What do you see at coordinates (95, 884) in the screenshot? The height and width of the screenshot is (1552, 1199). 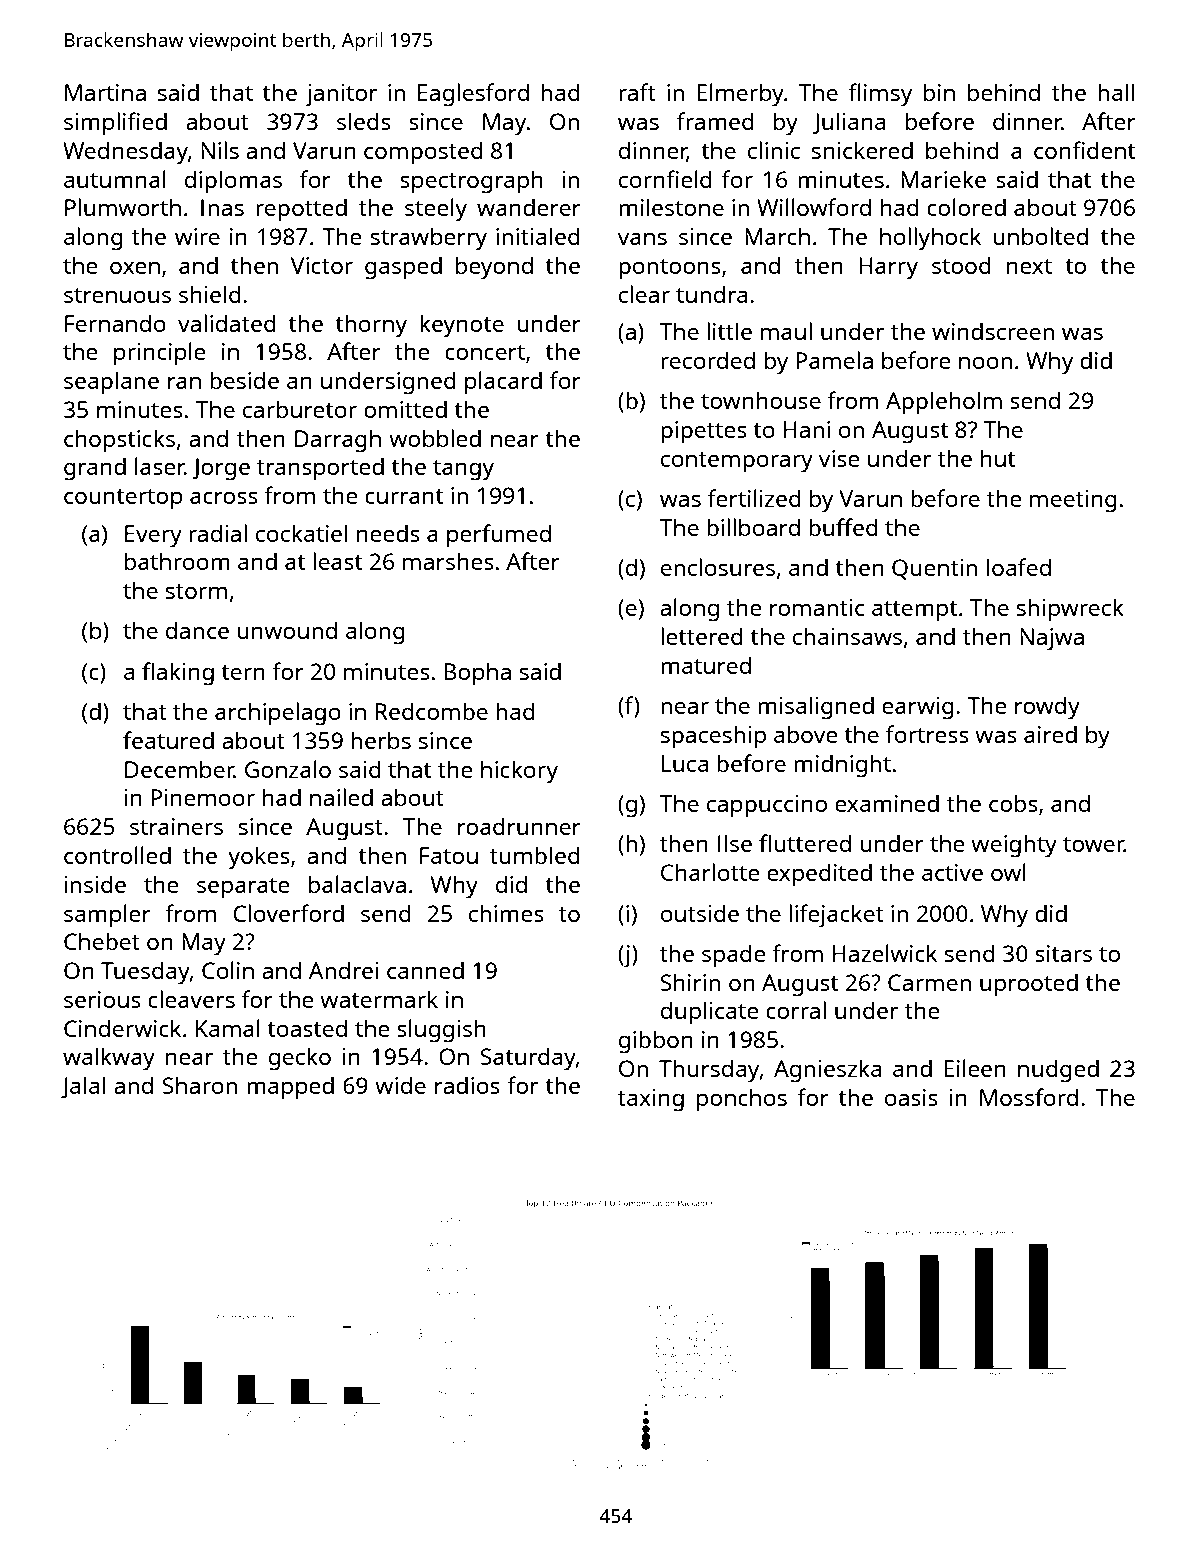 I see `inside` at bounding box center [95, 884].
